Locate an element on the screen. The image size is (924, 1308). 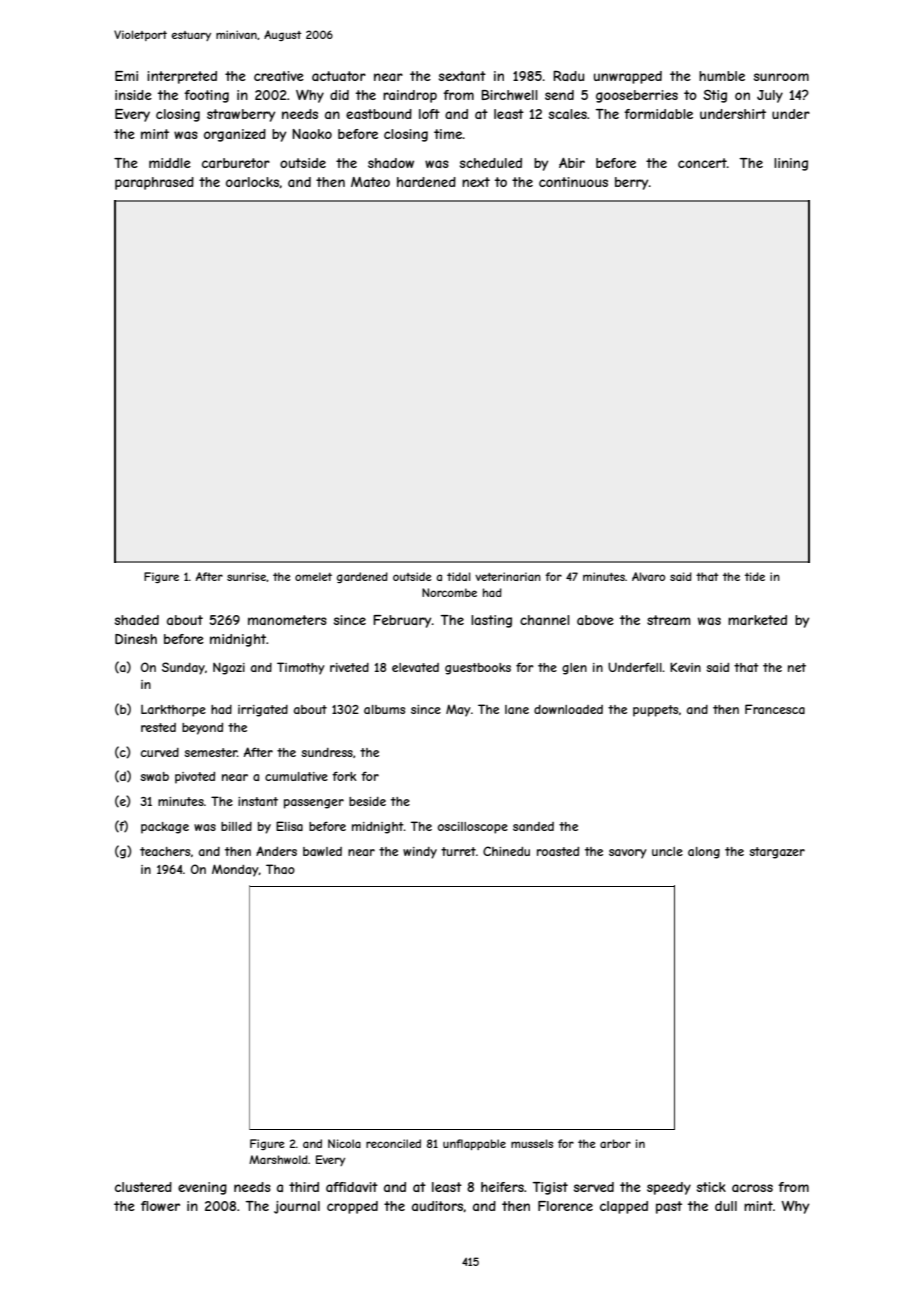
continuous is located at coordinates (573, 182).
